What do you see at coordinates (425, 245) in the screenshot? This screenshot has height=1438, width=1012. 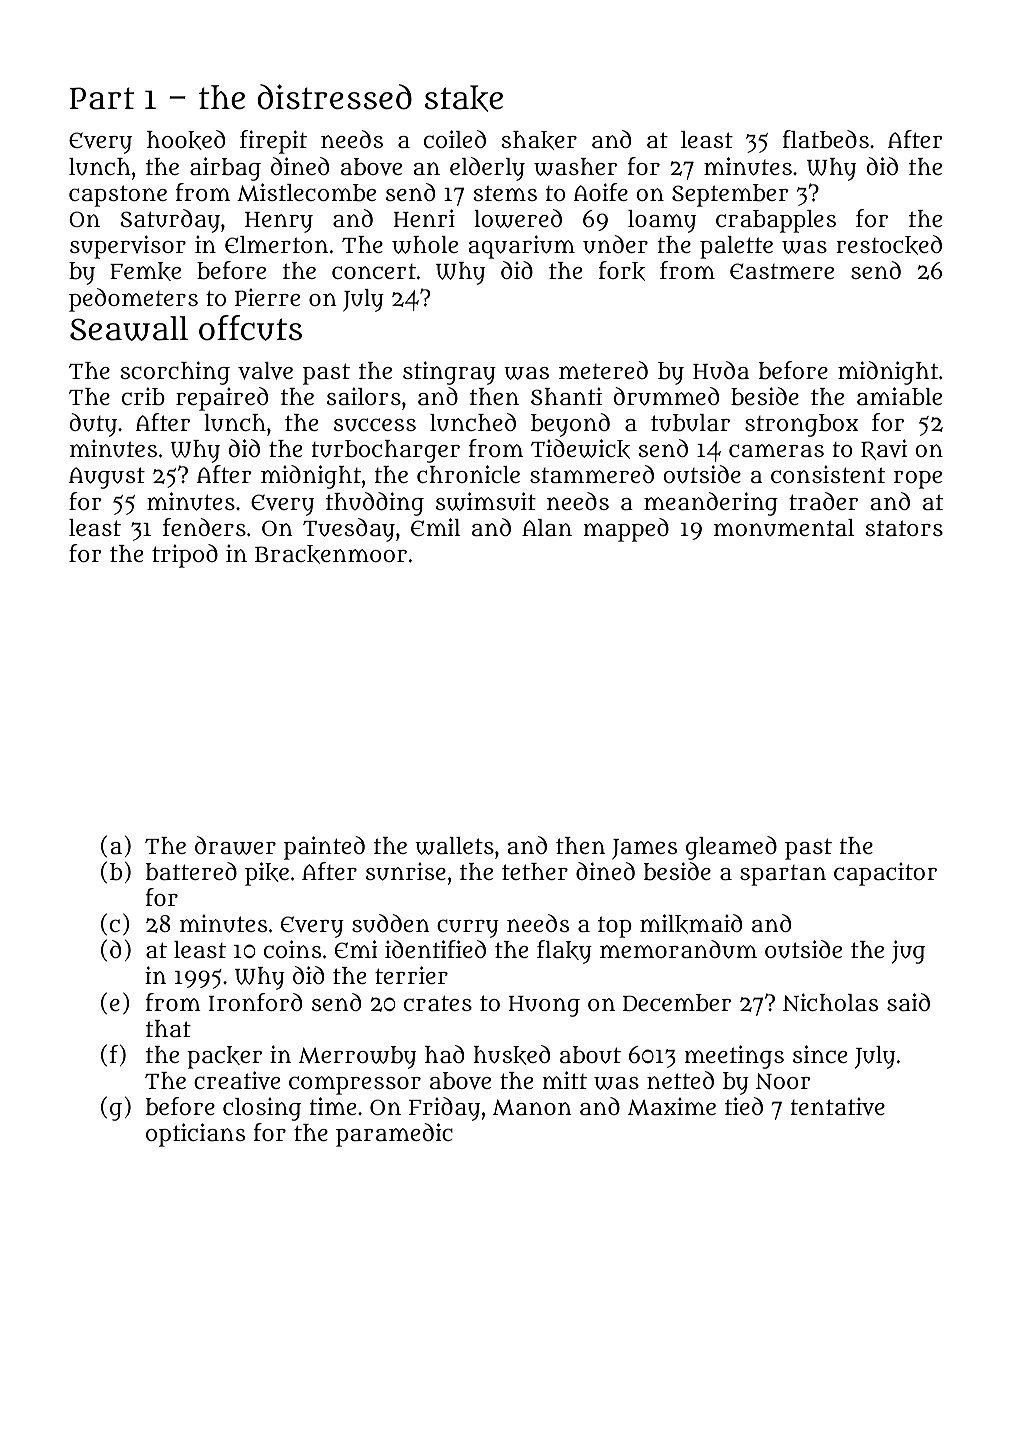 I see `whole` at bounding box center [425, 245].
